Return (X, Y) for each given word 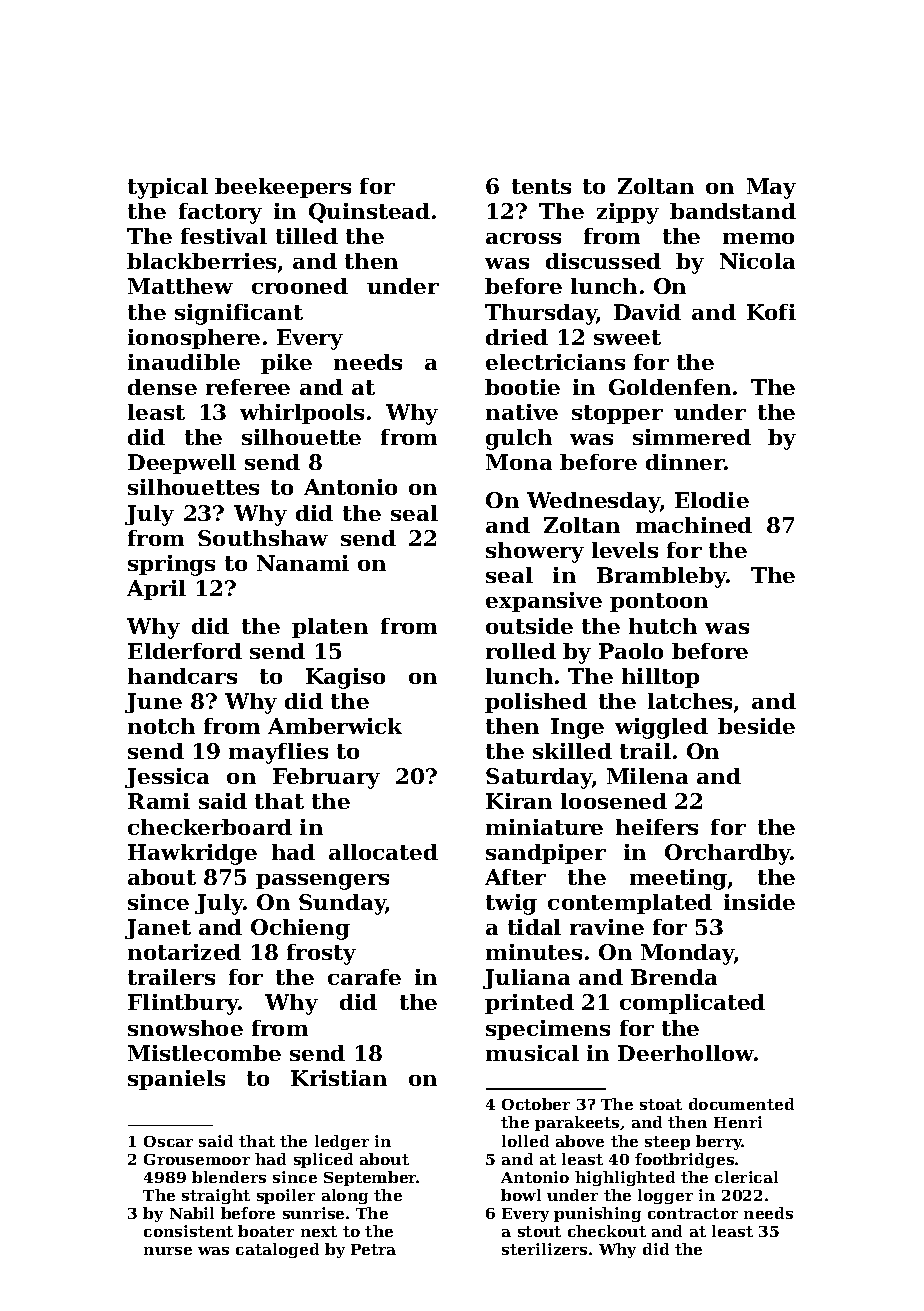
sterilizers (544, 1249)
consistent (188, 1231)
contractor (693, 1213)
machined (694, 525)
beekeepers (283, 188)
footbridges (684, 1160)
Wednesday (594, 502)
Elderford (185, 651)
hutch (663, 626)
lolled (525, 1141)
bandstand (733, 211)
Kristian (339, 1078)
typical (168, 188)
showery (535, 552)
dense (162, 387)
